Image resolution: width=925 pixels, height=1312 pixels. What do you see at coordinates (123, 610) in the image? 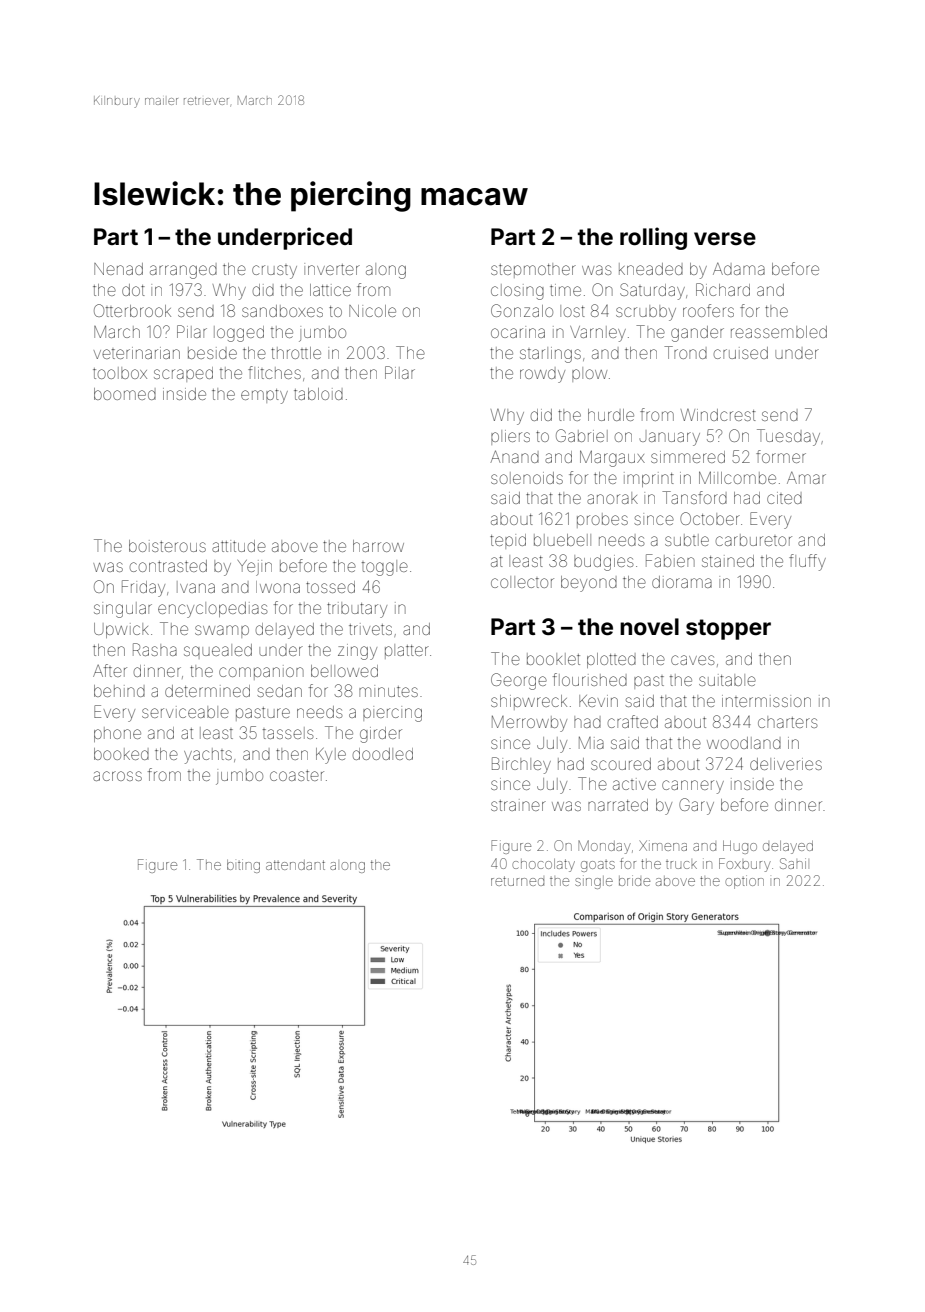
I see `singular` at bounding box center [123, 610].
